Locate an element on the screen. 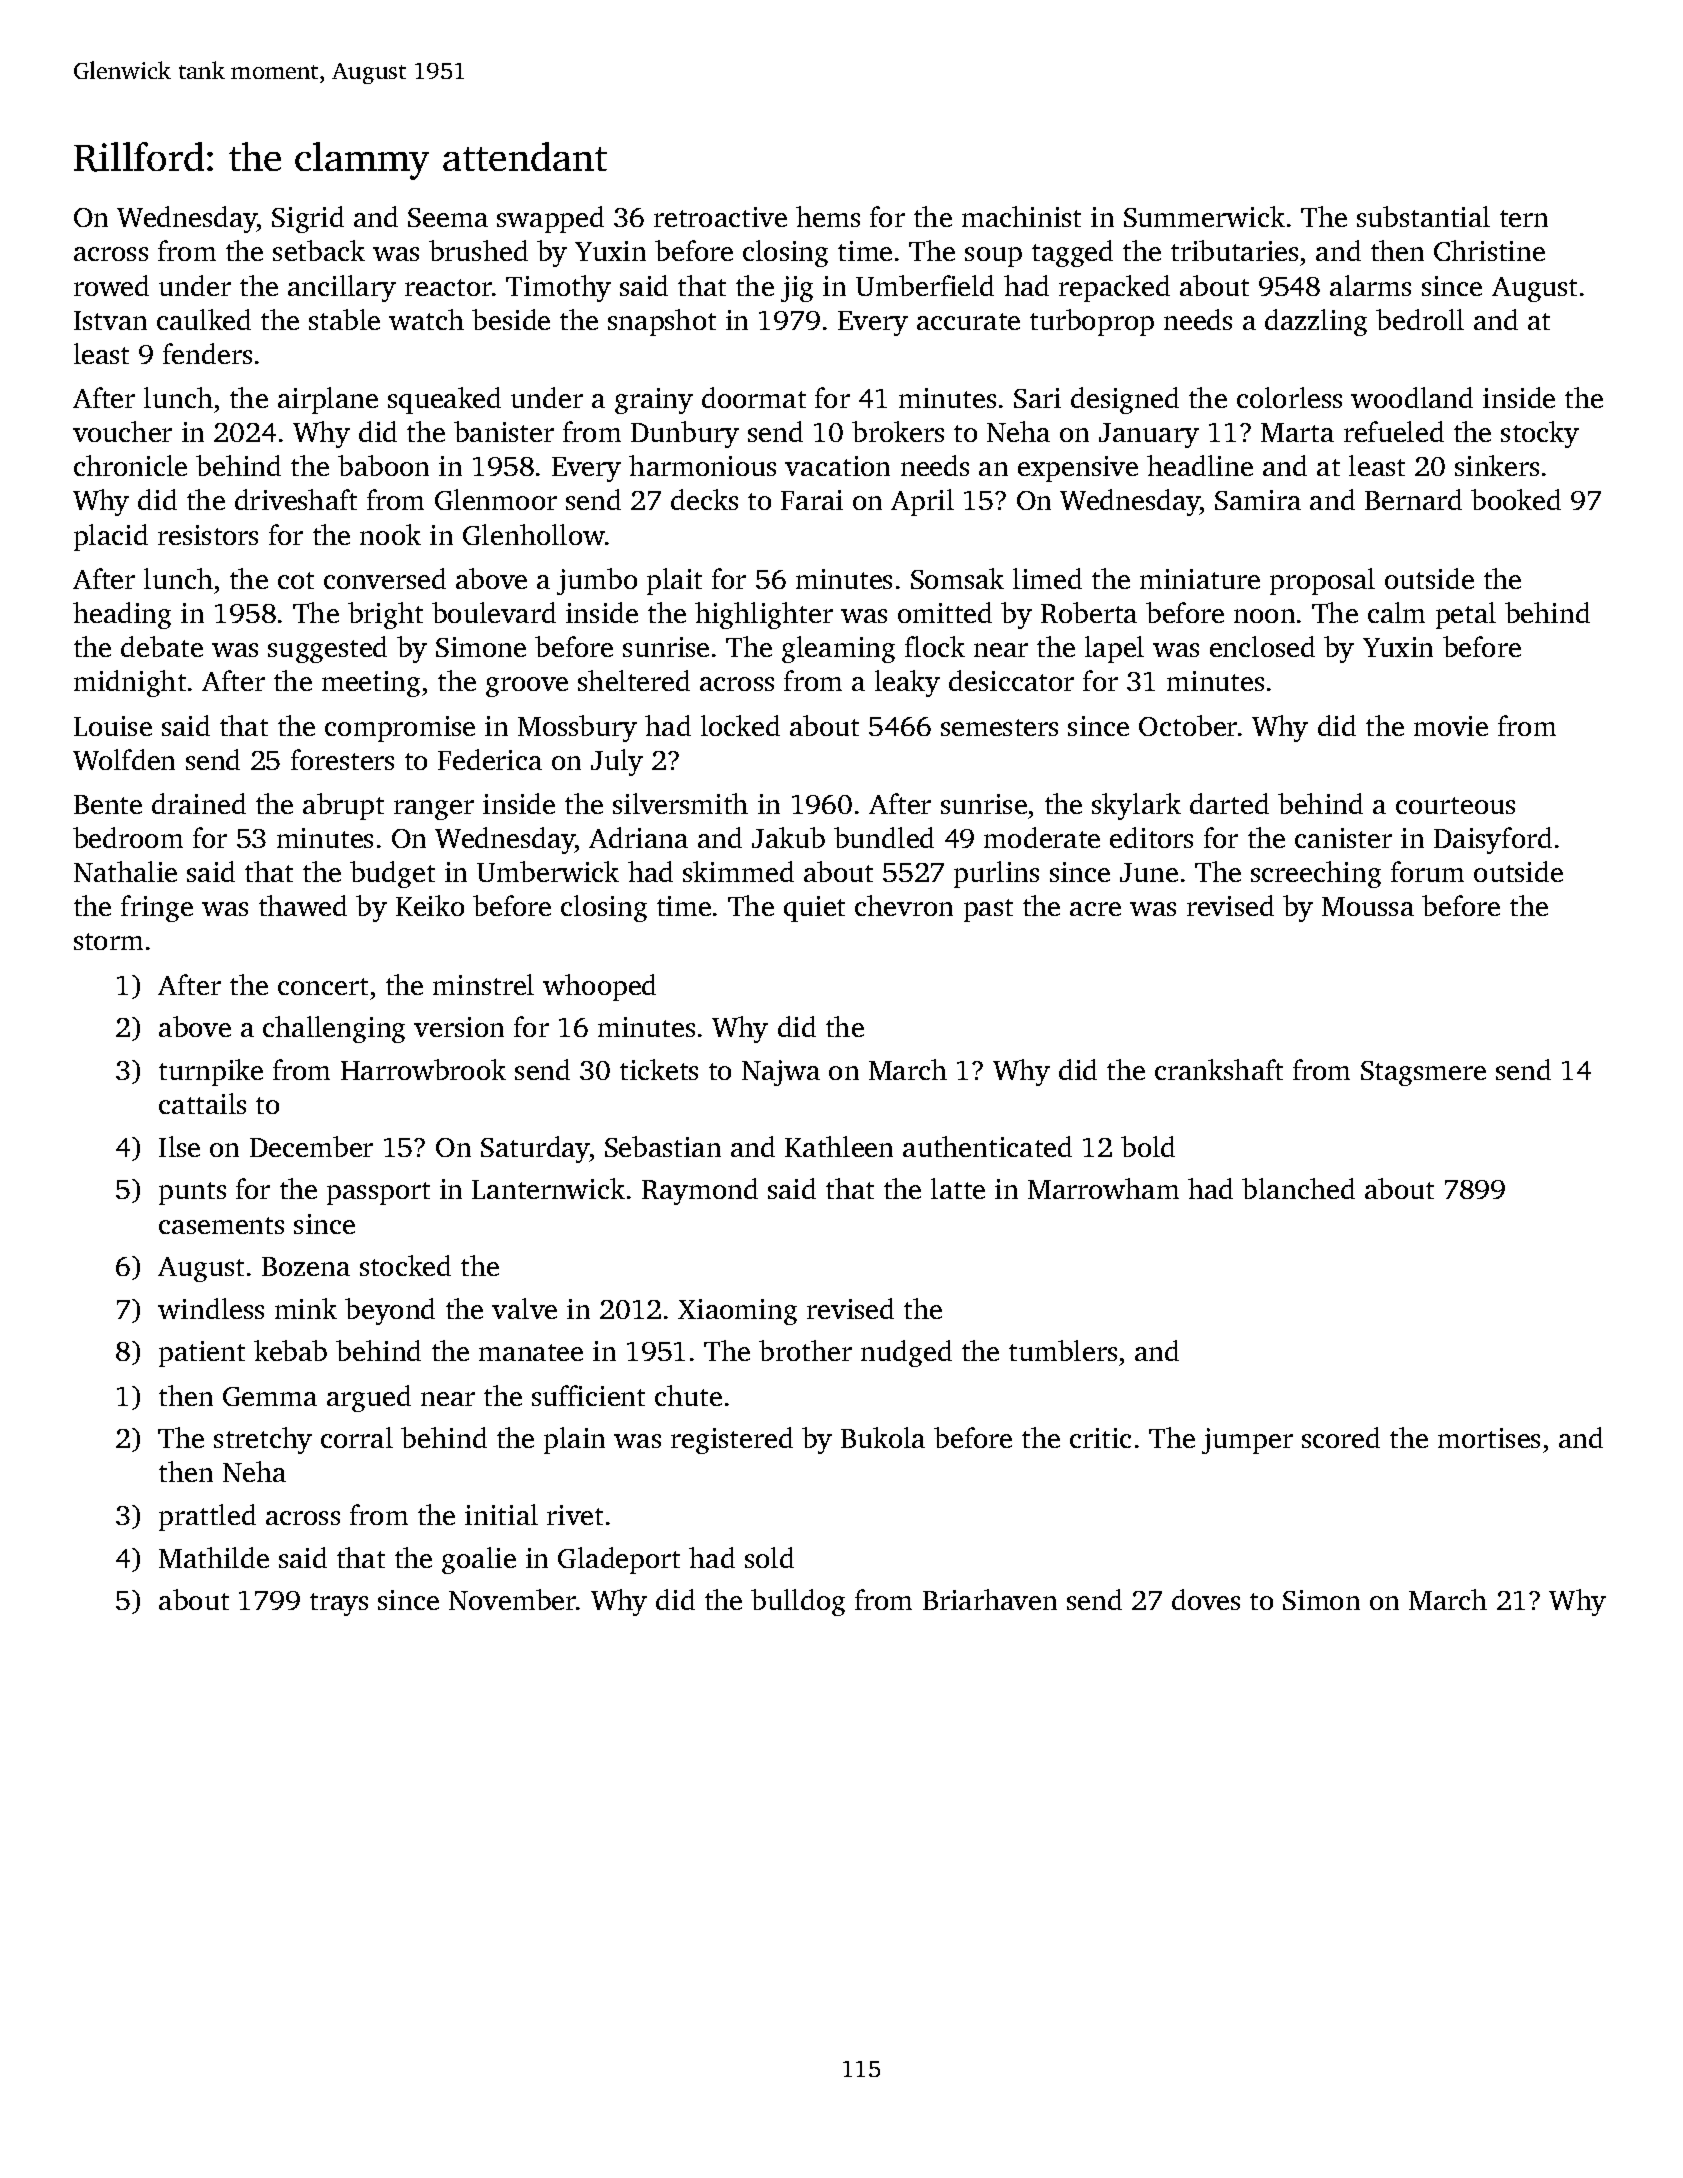 This screenshot has width=1683, height=2178. trays is located at coordinates (339, 1604).
